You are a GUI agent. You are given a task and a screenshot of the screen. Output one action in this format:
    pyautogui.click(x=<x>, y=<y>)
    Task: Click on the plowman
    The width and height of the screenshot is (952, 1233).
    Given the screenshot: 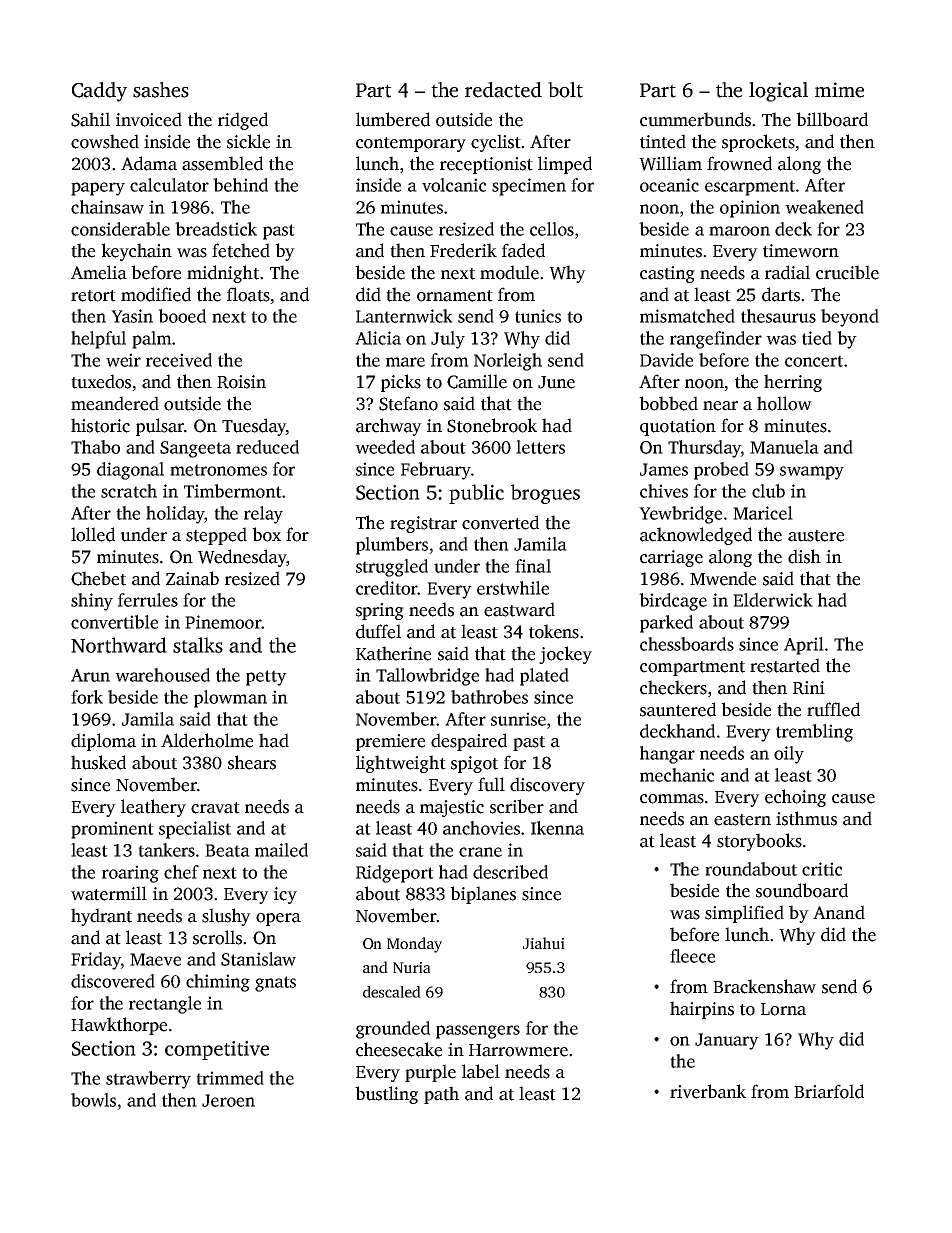 What is the action you would take?
    pyautogui.click(x=230, y=699)
